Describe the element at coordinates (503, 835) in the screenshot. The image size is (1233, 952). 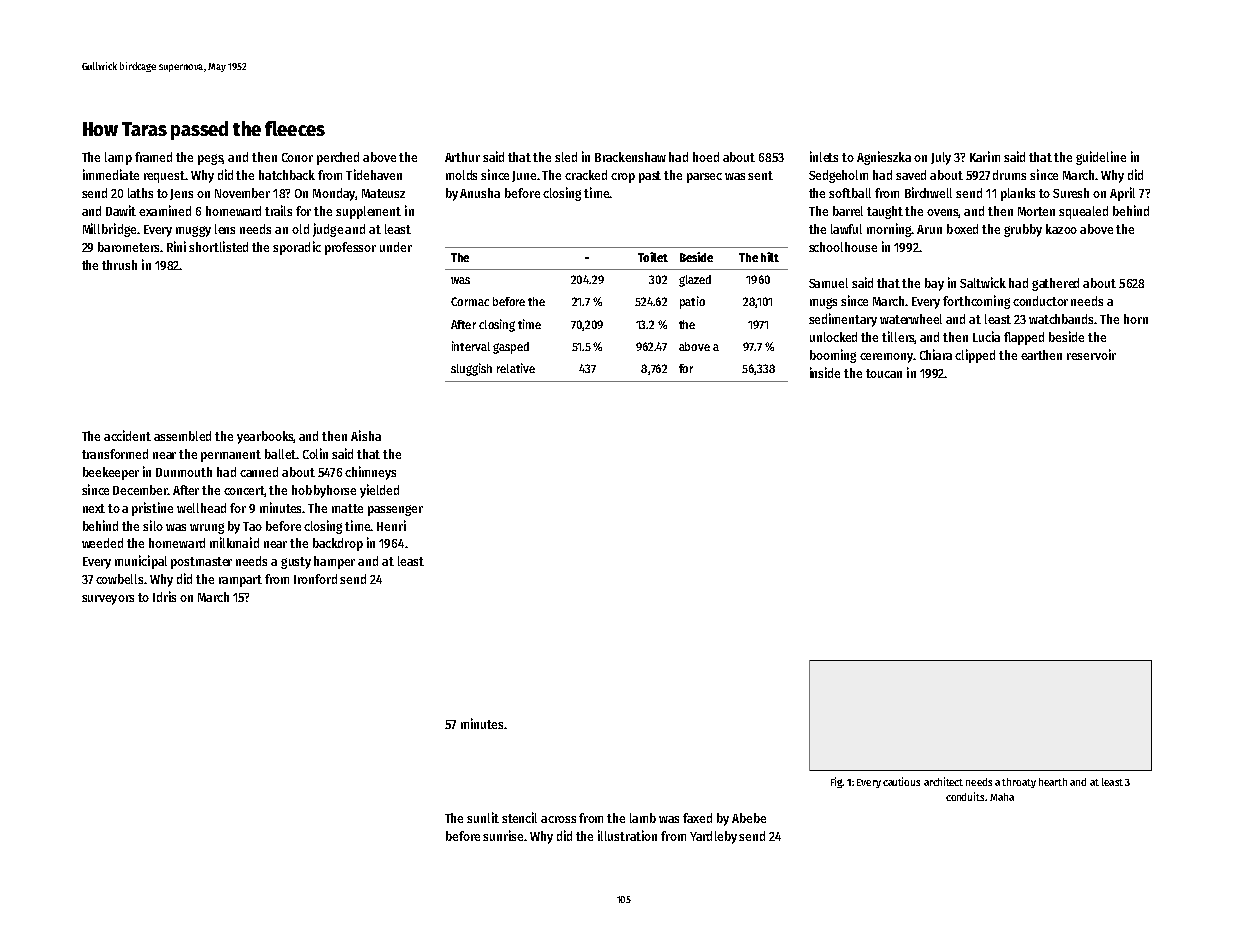
I see `sunrise` at that location.
